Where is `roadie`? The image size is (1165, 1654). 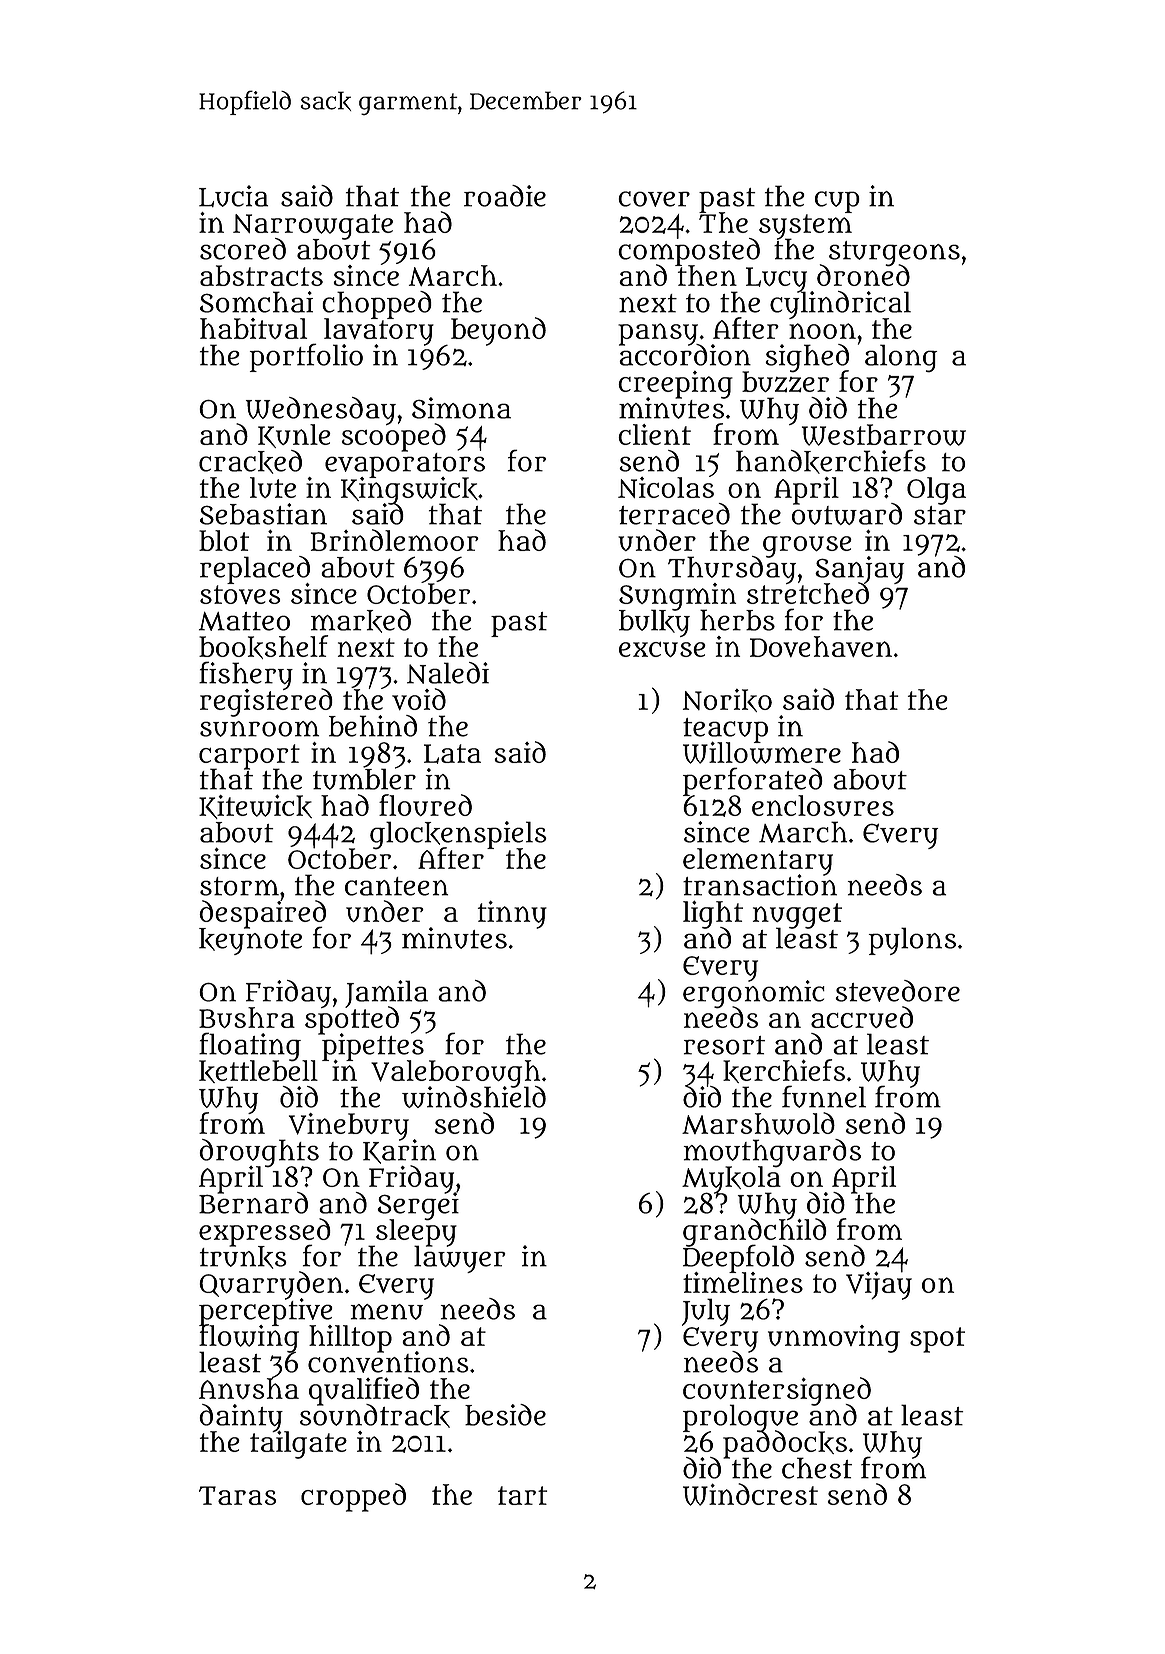 roadie is located at coordinates (505, 196).
